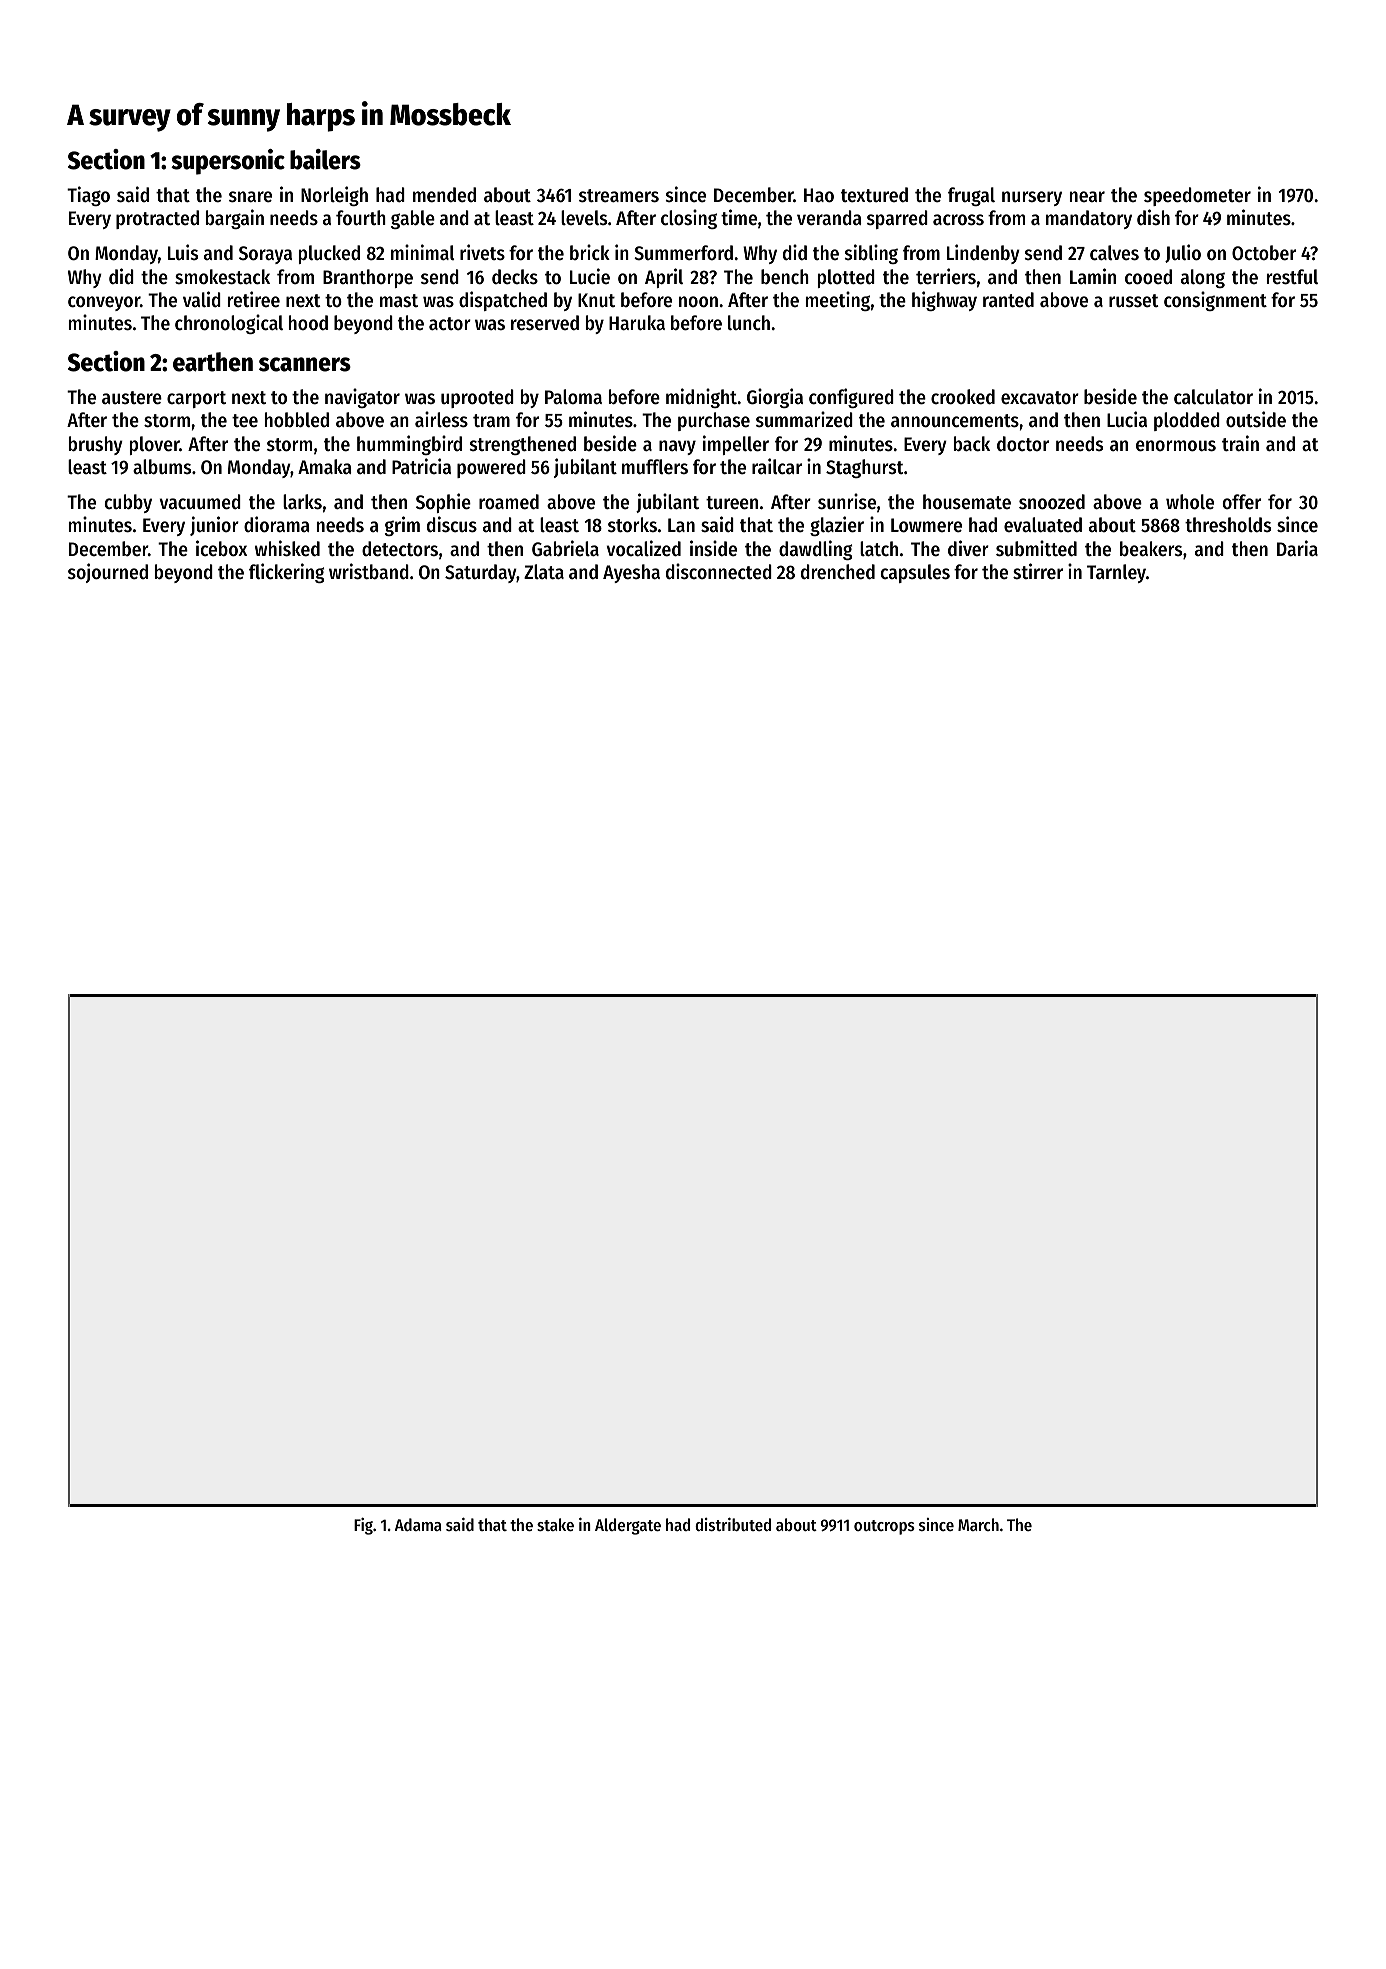 The width and height of the document is (1386, 1969). What do you see at coordinates (196, 399) in the document?
I see `carport` at bounding box center [196, 399].
